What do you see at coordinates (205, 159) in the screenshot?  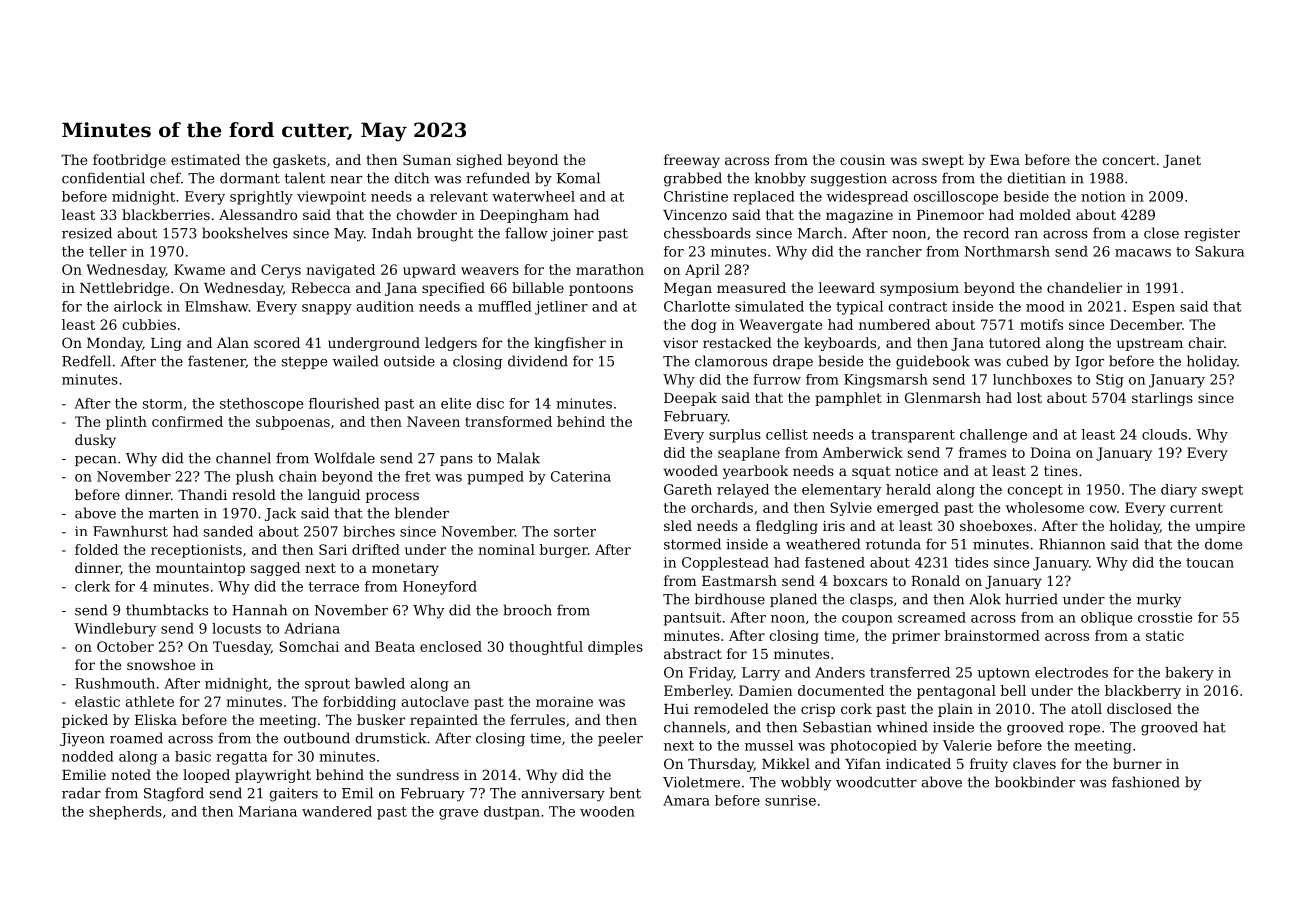 I see `estimated` at bounding box center [205, 159].
